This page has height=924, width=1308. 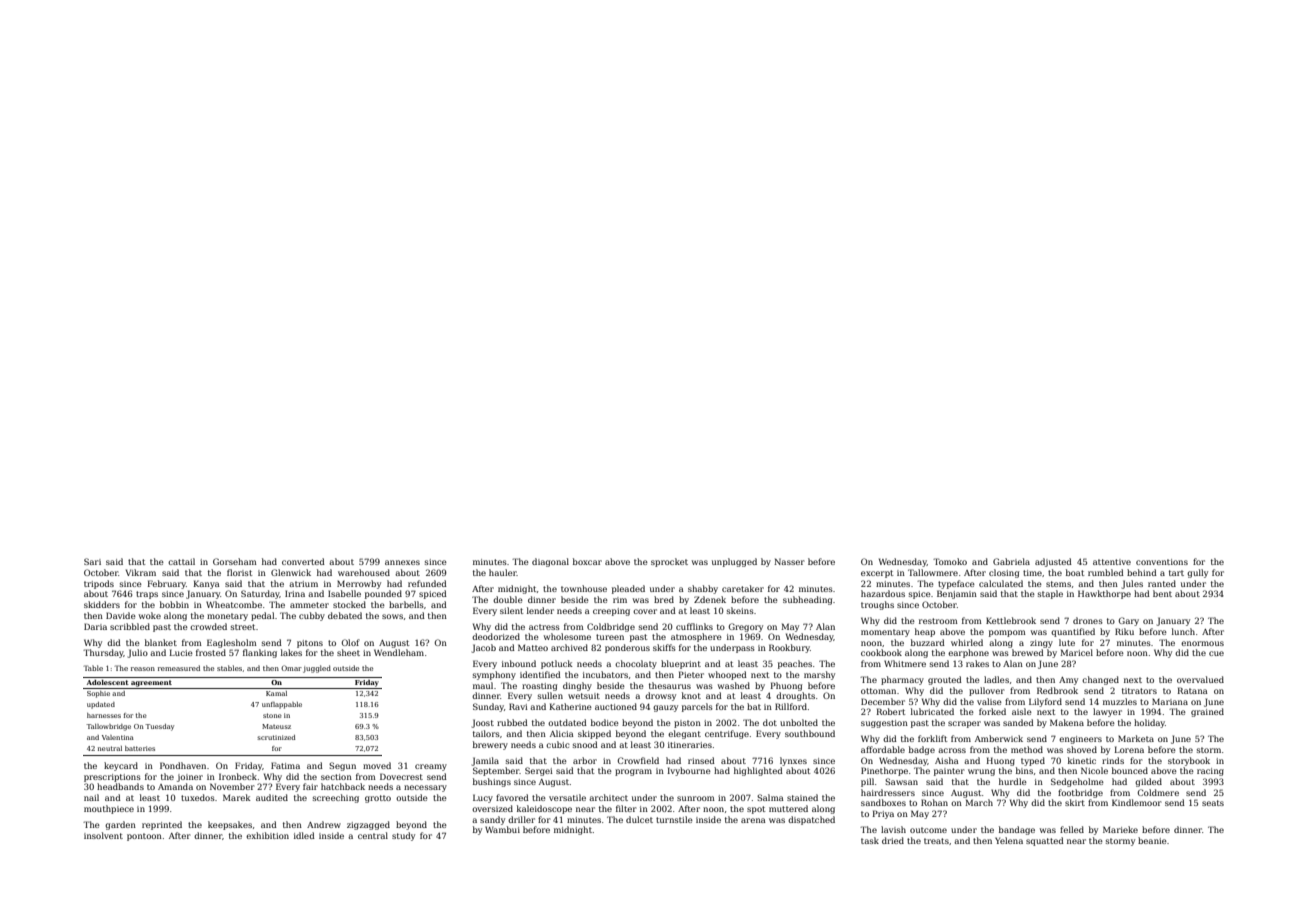 I want to click on Katherine, so click(x=570, y=706).
